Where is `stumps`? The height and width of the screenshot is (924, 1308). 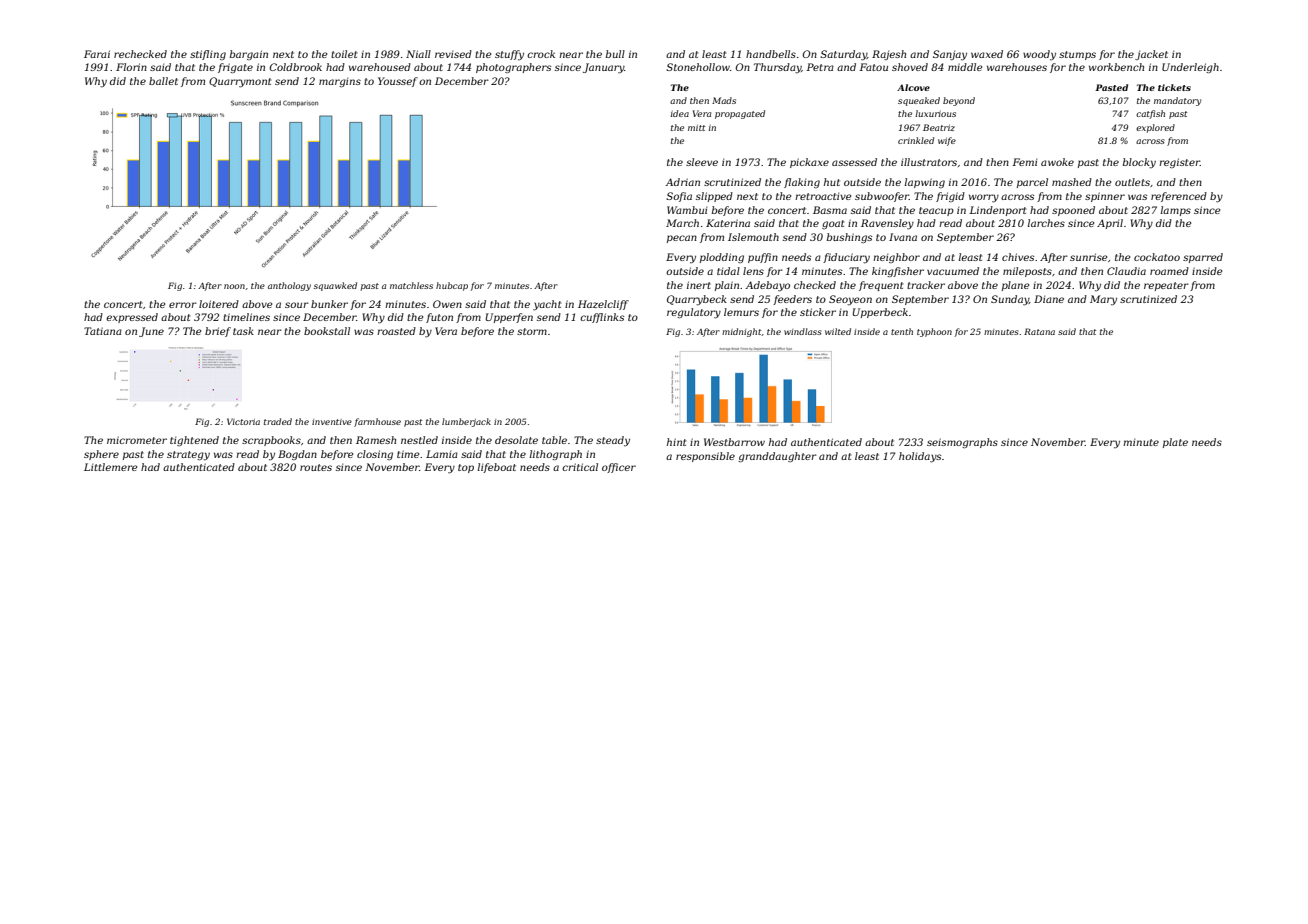 stumps is located at coordinates (1077, 55).
